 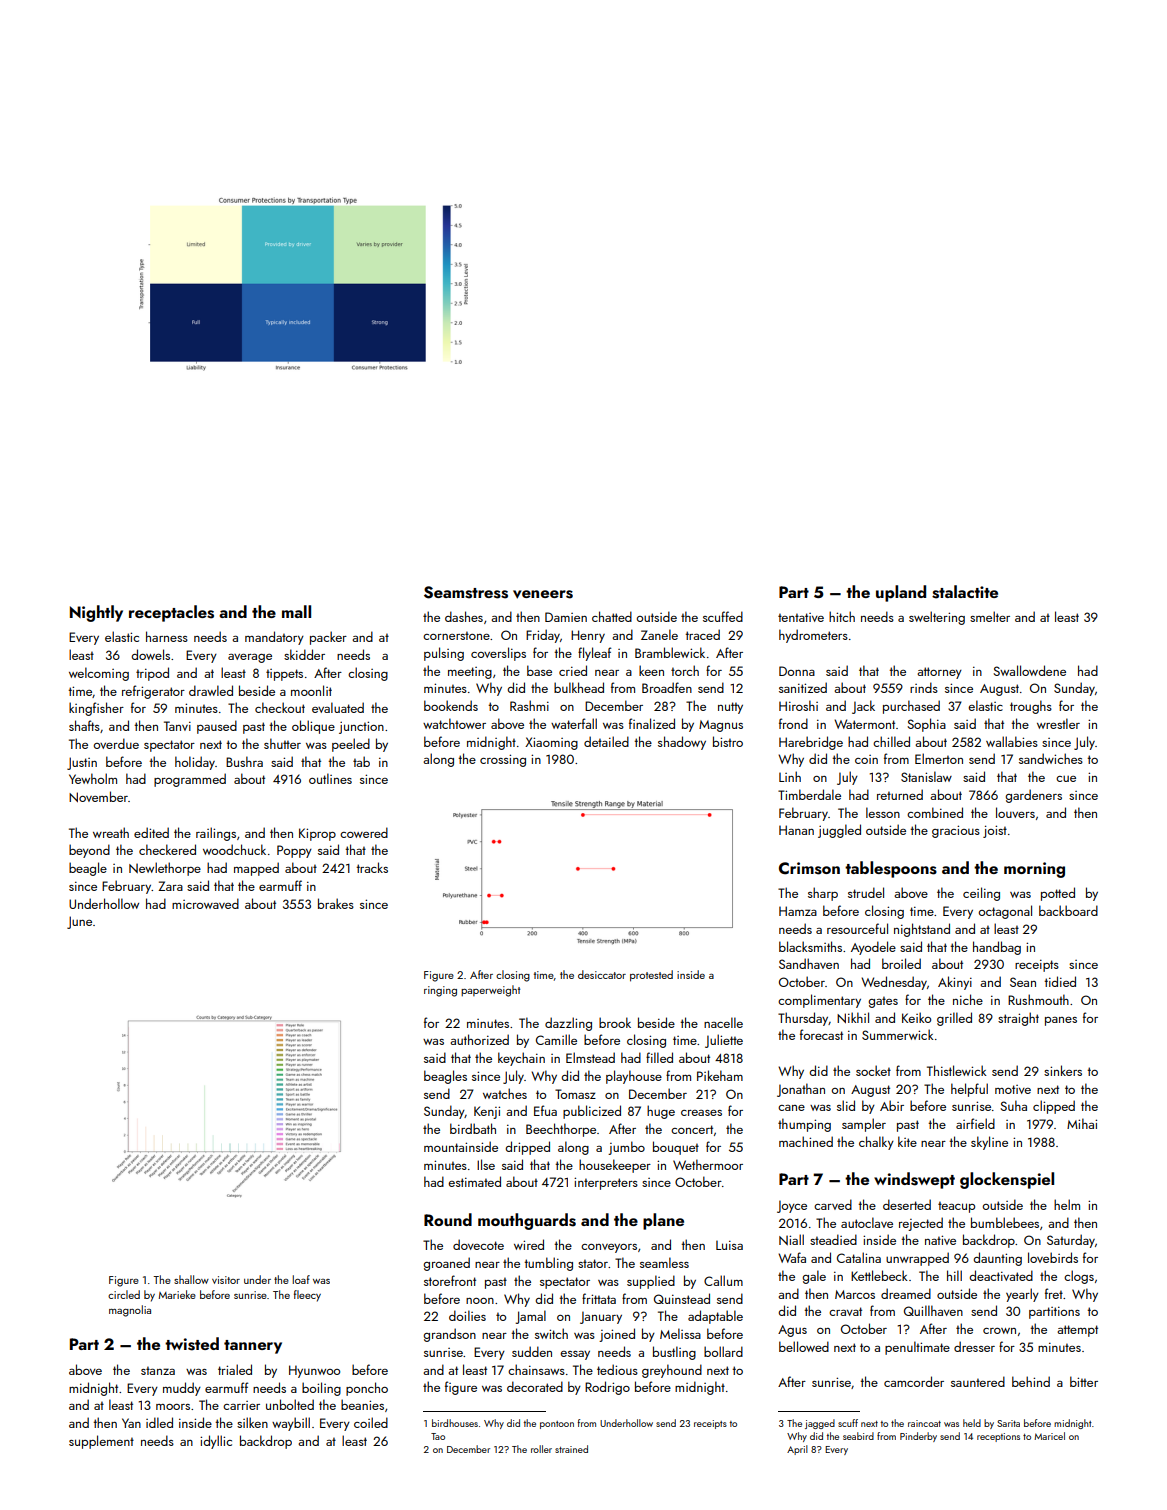 What do you see at coordinates (216, 1442) in the screenshot?
I see `idyllic` at bounding box center [216, 1442].
